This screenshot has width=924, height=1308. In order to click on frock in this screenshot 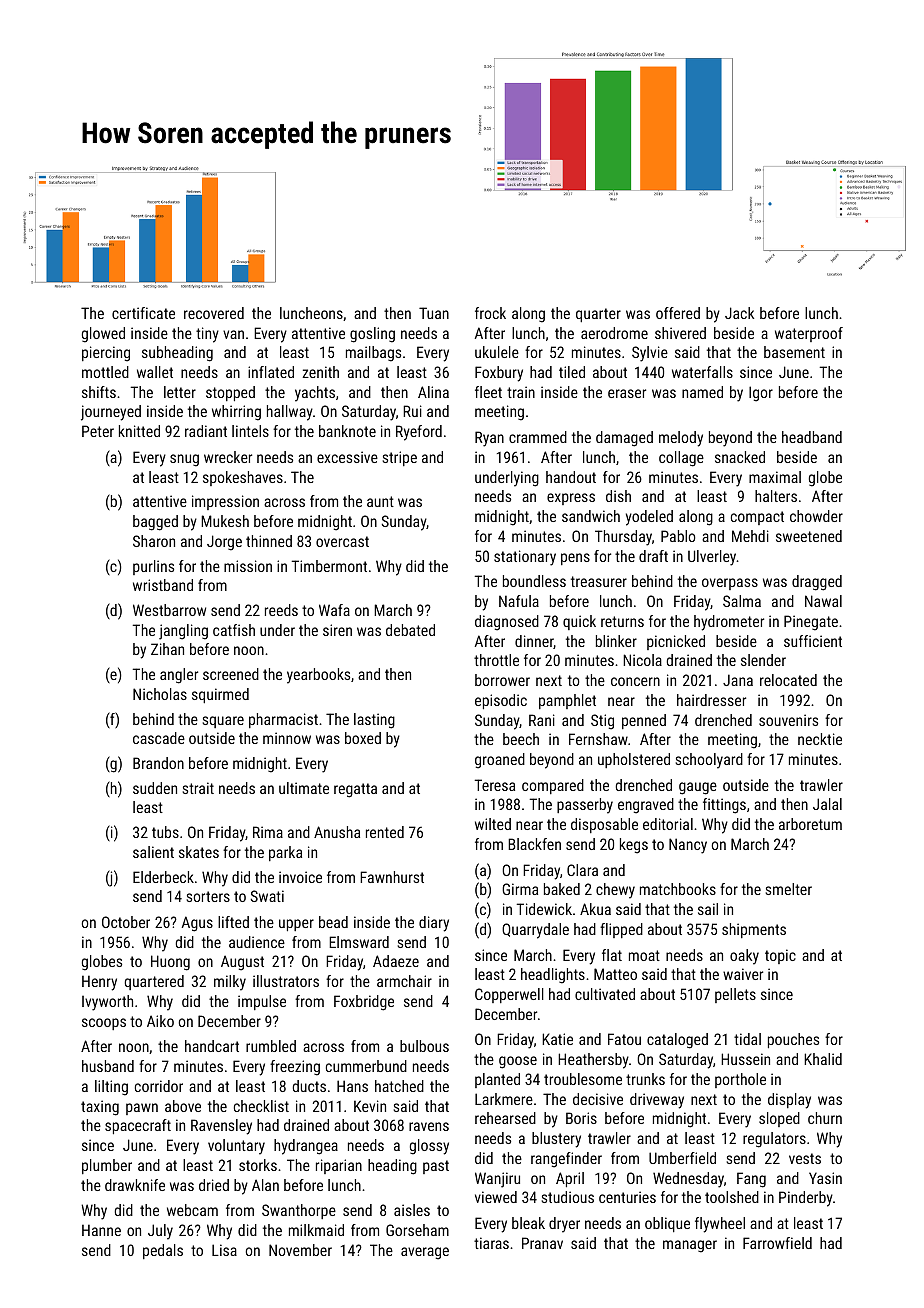, I will do `click(490, 313)`.
